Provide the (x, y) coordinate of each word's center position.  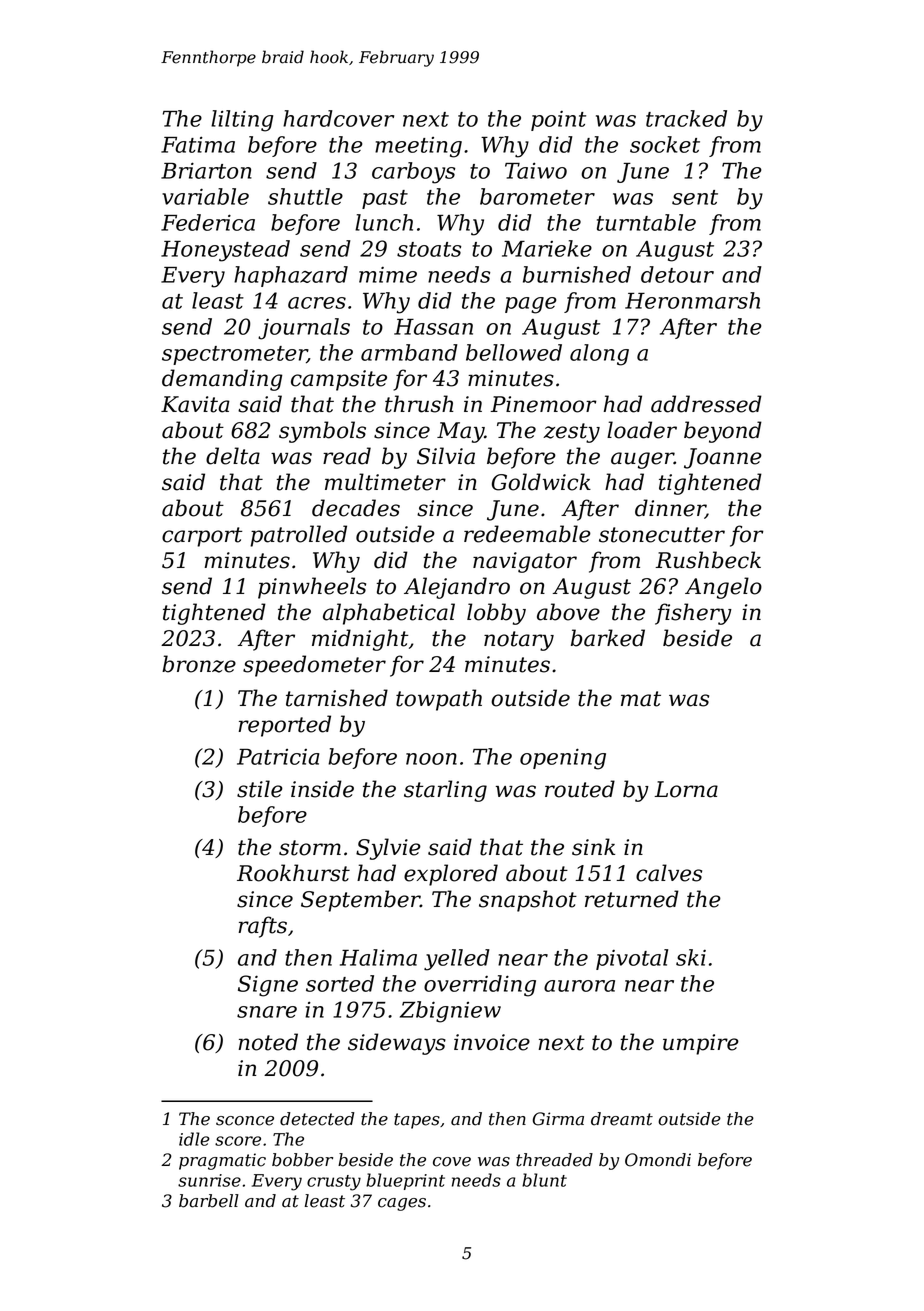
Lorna (686, 789)
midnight (360, 640)
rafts (263, 927)
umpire (701, 1044)
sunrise (209, 1180)
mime (388, 275)
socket (665, 144)
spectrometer (234, 355)
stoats (429, 249)
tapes (417, 1121)
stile (260, 789)
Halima (378, 957)
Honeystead (225, 251)
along (599, 355)
